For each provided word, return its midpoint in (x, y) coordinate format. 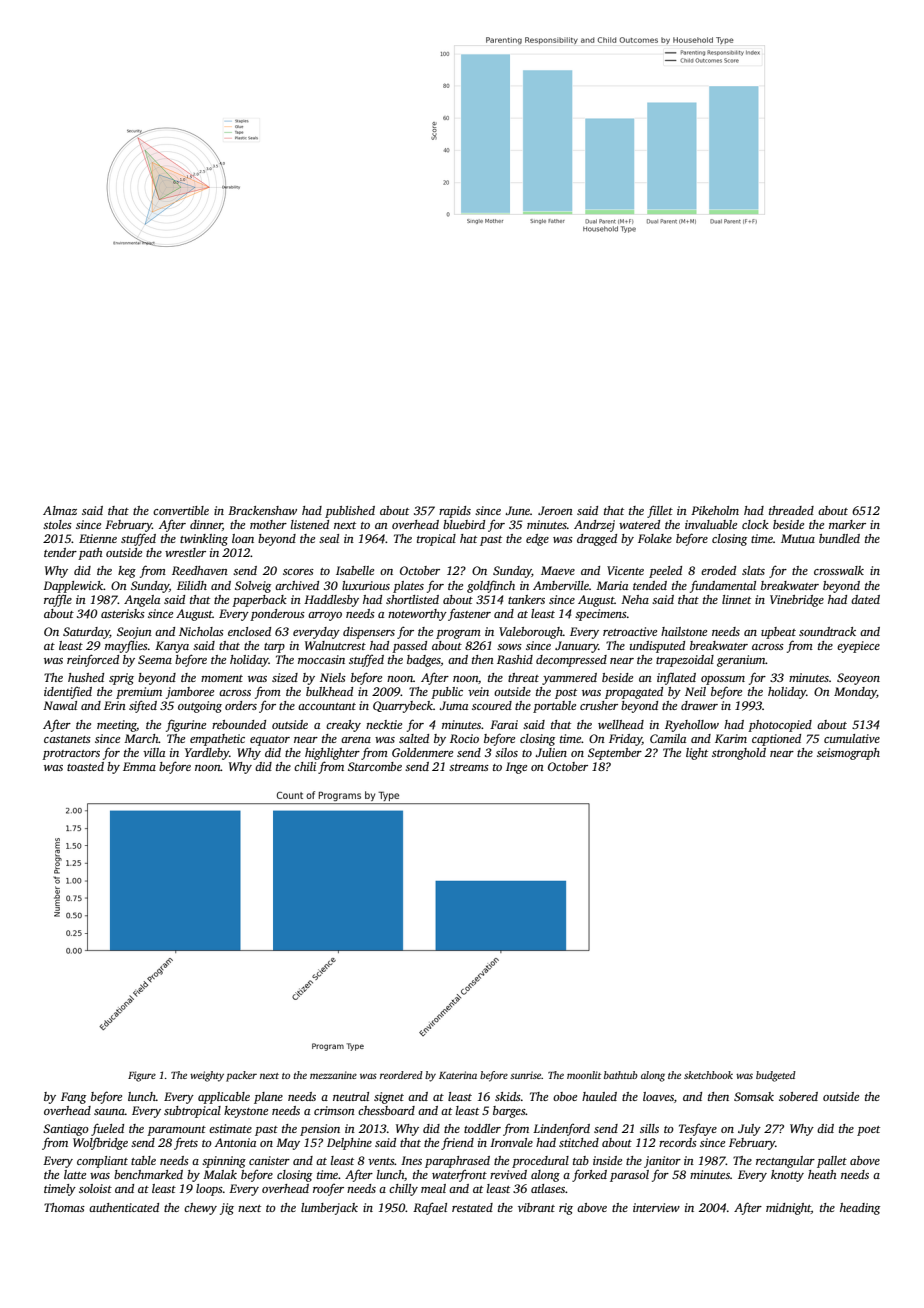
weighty (207, 1076)
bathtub (621, 1075)
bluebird (464, 524)
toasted (85, 766)
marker (847, 524)
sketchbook (708, 1075)
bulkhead (329, 691)
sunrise (526, 1075)
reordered (401, 1075)
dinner (206, 524)
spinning (224, 1162)
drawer (699, 705)
